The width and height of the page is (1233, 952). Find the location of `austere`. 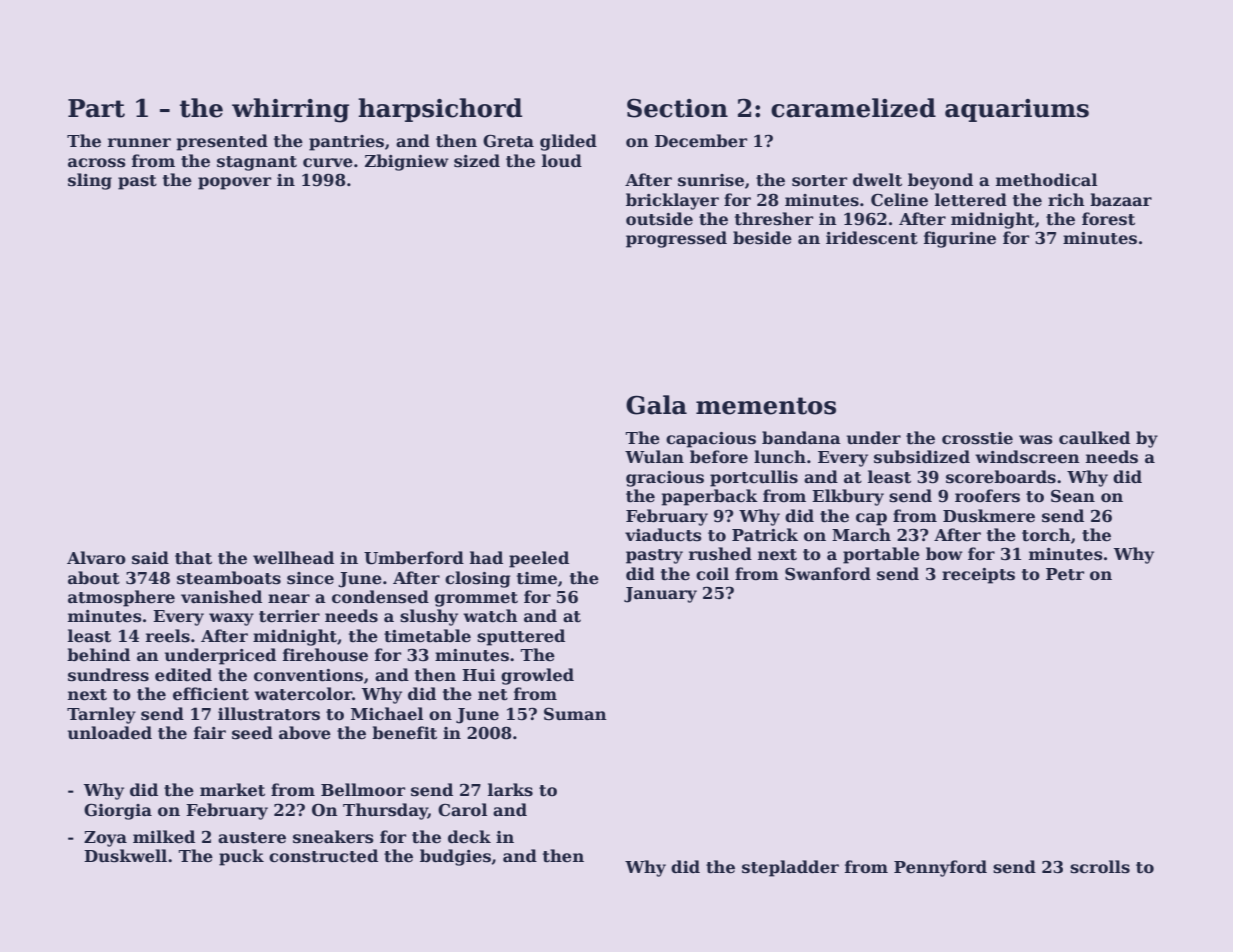

austere is located at coordinates (252, 838).
